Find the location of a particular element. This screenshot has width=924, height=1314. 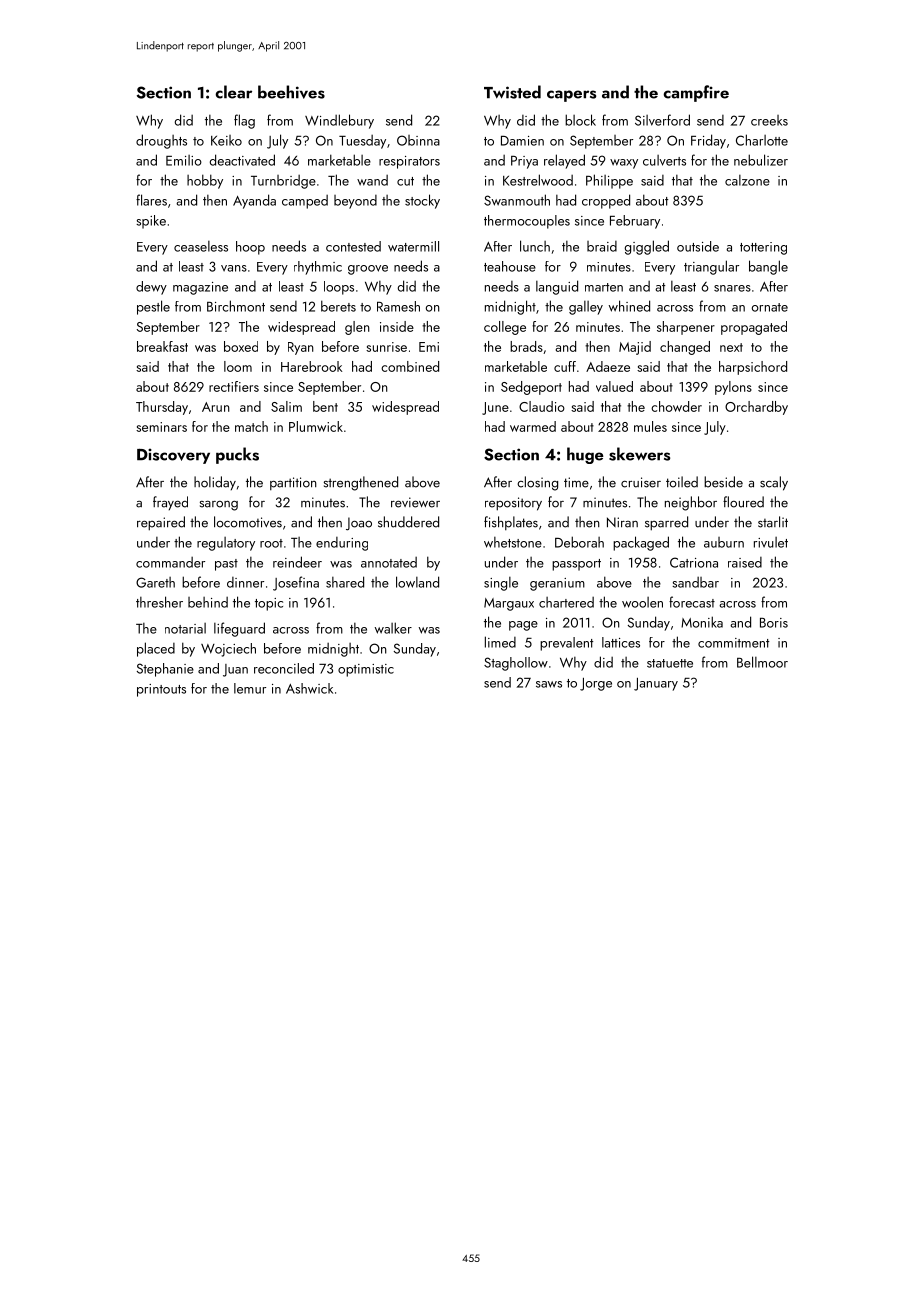

Josefina is located at coordinates (296, 583).
